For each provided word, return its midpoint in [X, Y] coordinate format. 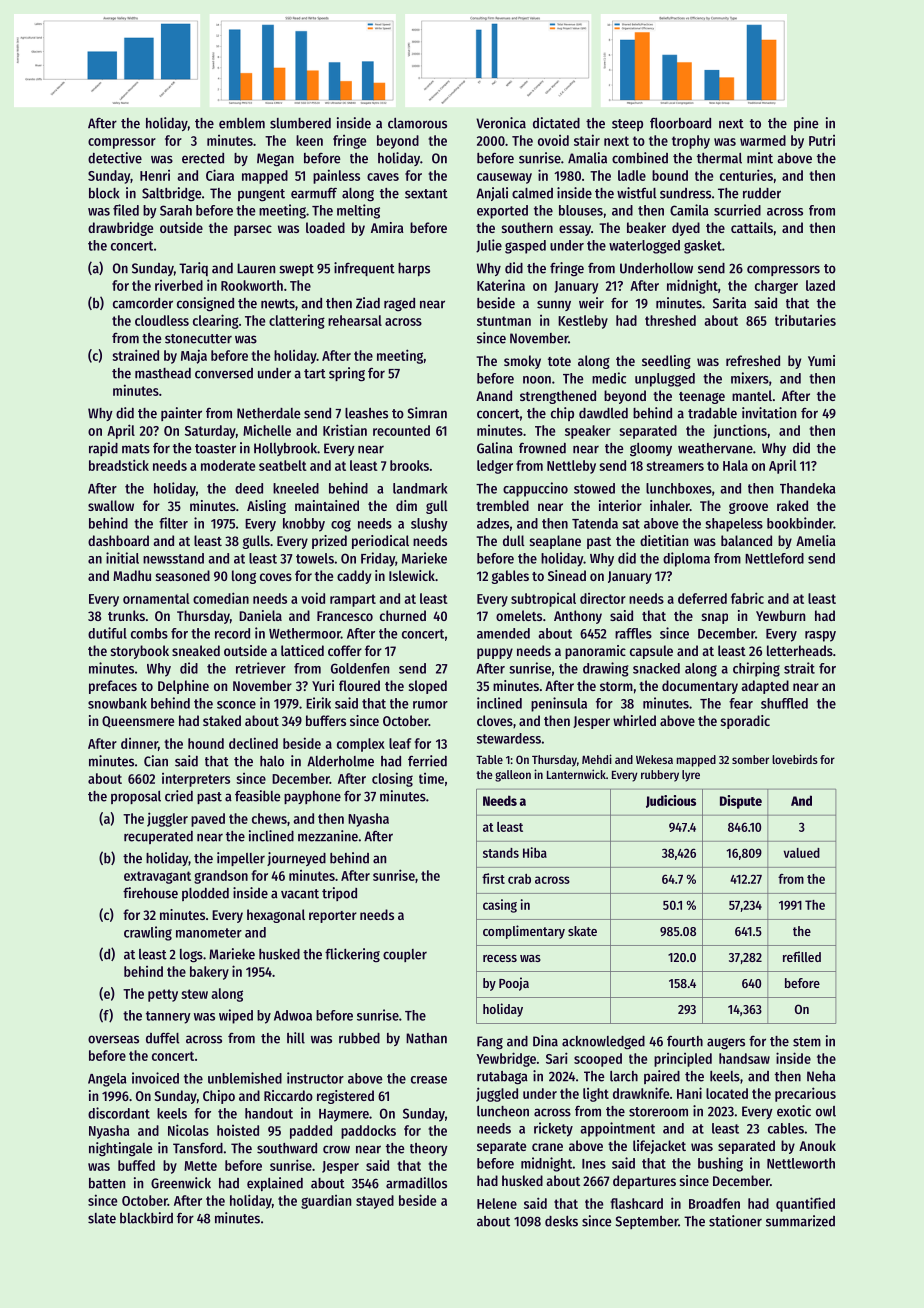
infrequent [364, 269]
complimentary [524, 932]
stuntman [504, 321]
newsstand [173, 558]
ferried [427, 761]
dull [514, 540]
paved [208, 820]
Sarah [176, 210]
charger [776, 287]
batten [107, 1183]
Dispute [741, 802]
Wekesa [654, 759]
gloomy [651, 450]
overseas [113, 1039]
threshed [670, 320]
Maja [194, 356]
